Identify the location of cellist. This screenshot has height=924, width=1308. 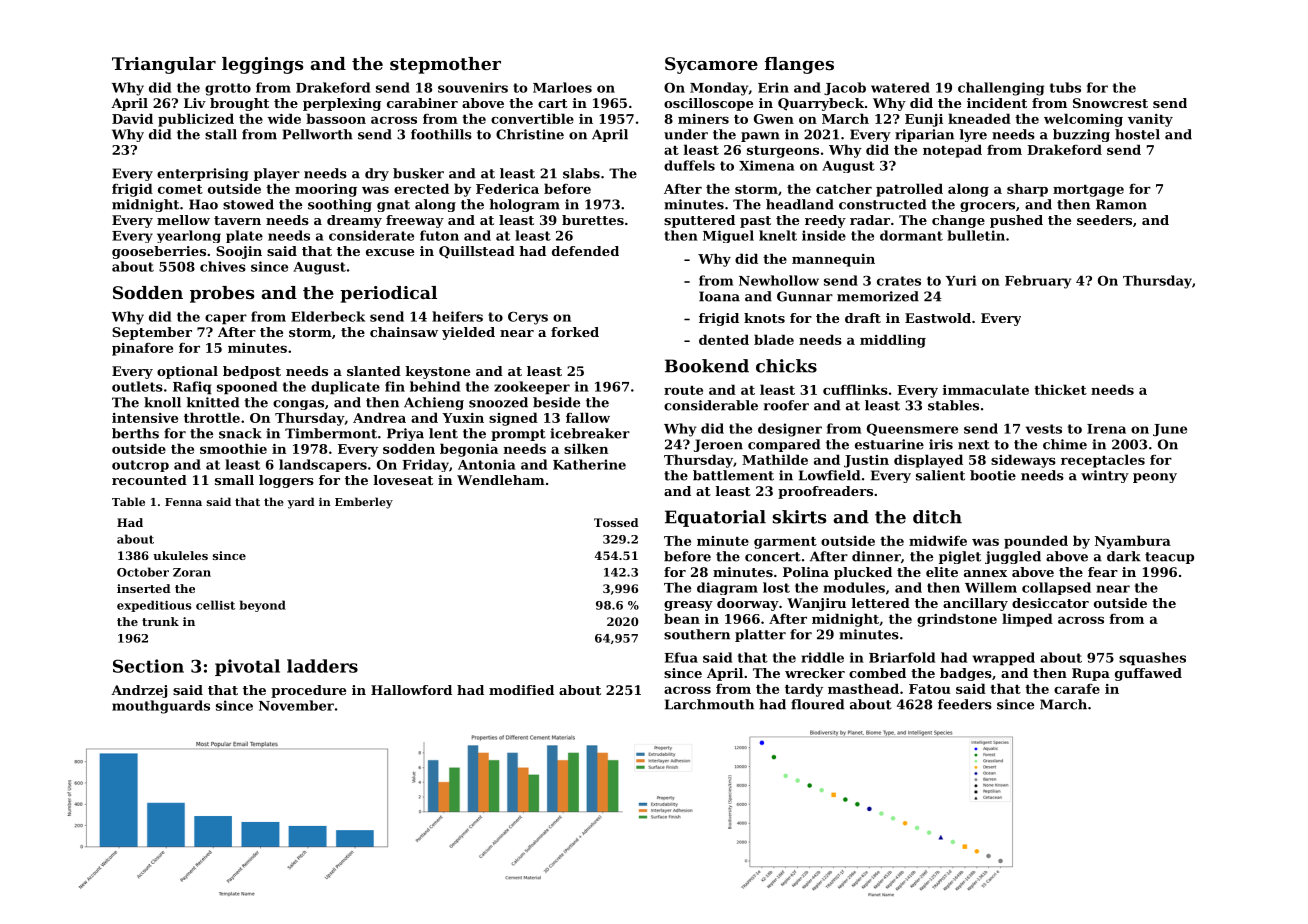
(215, 605).
